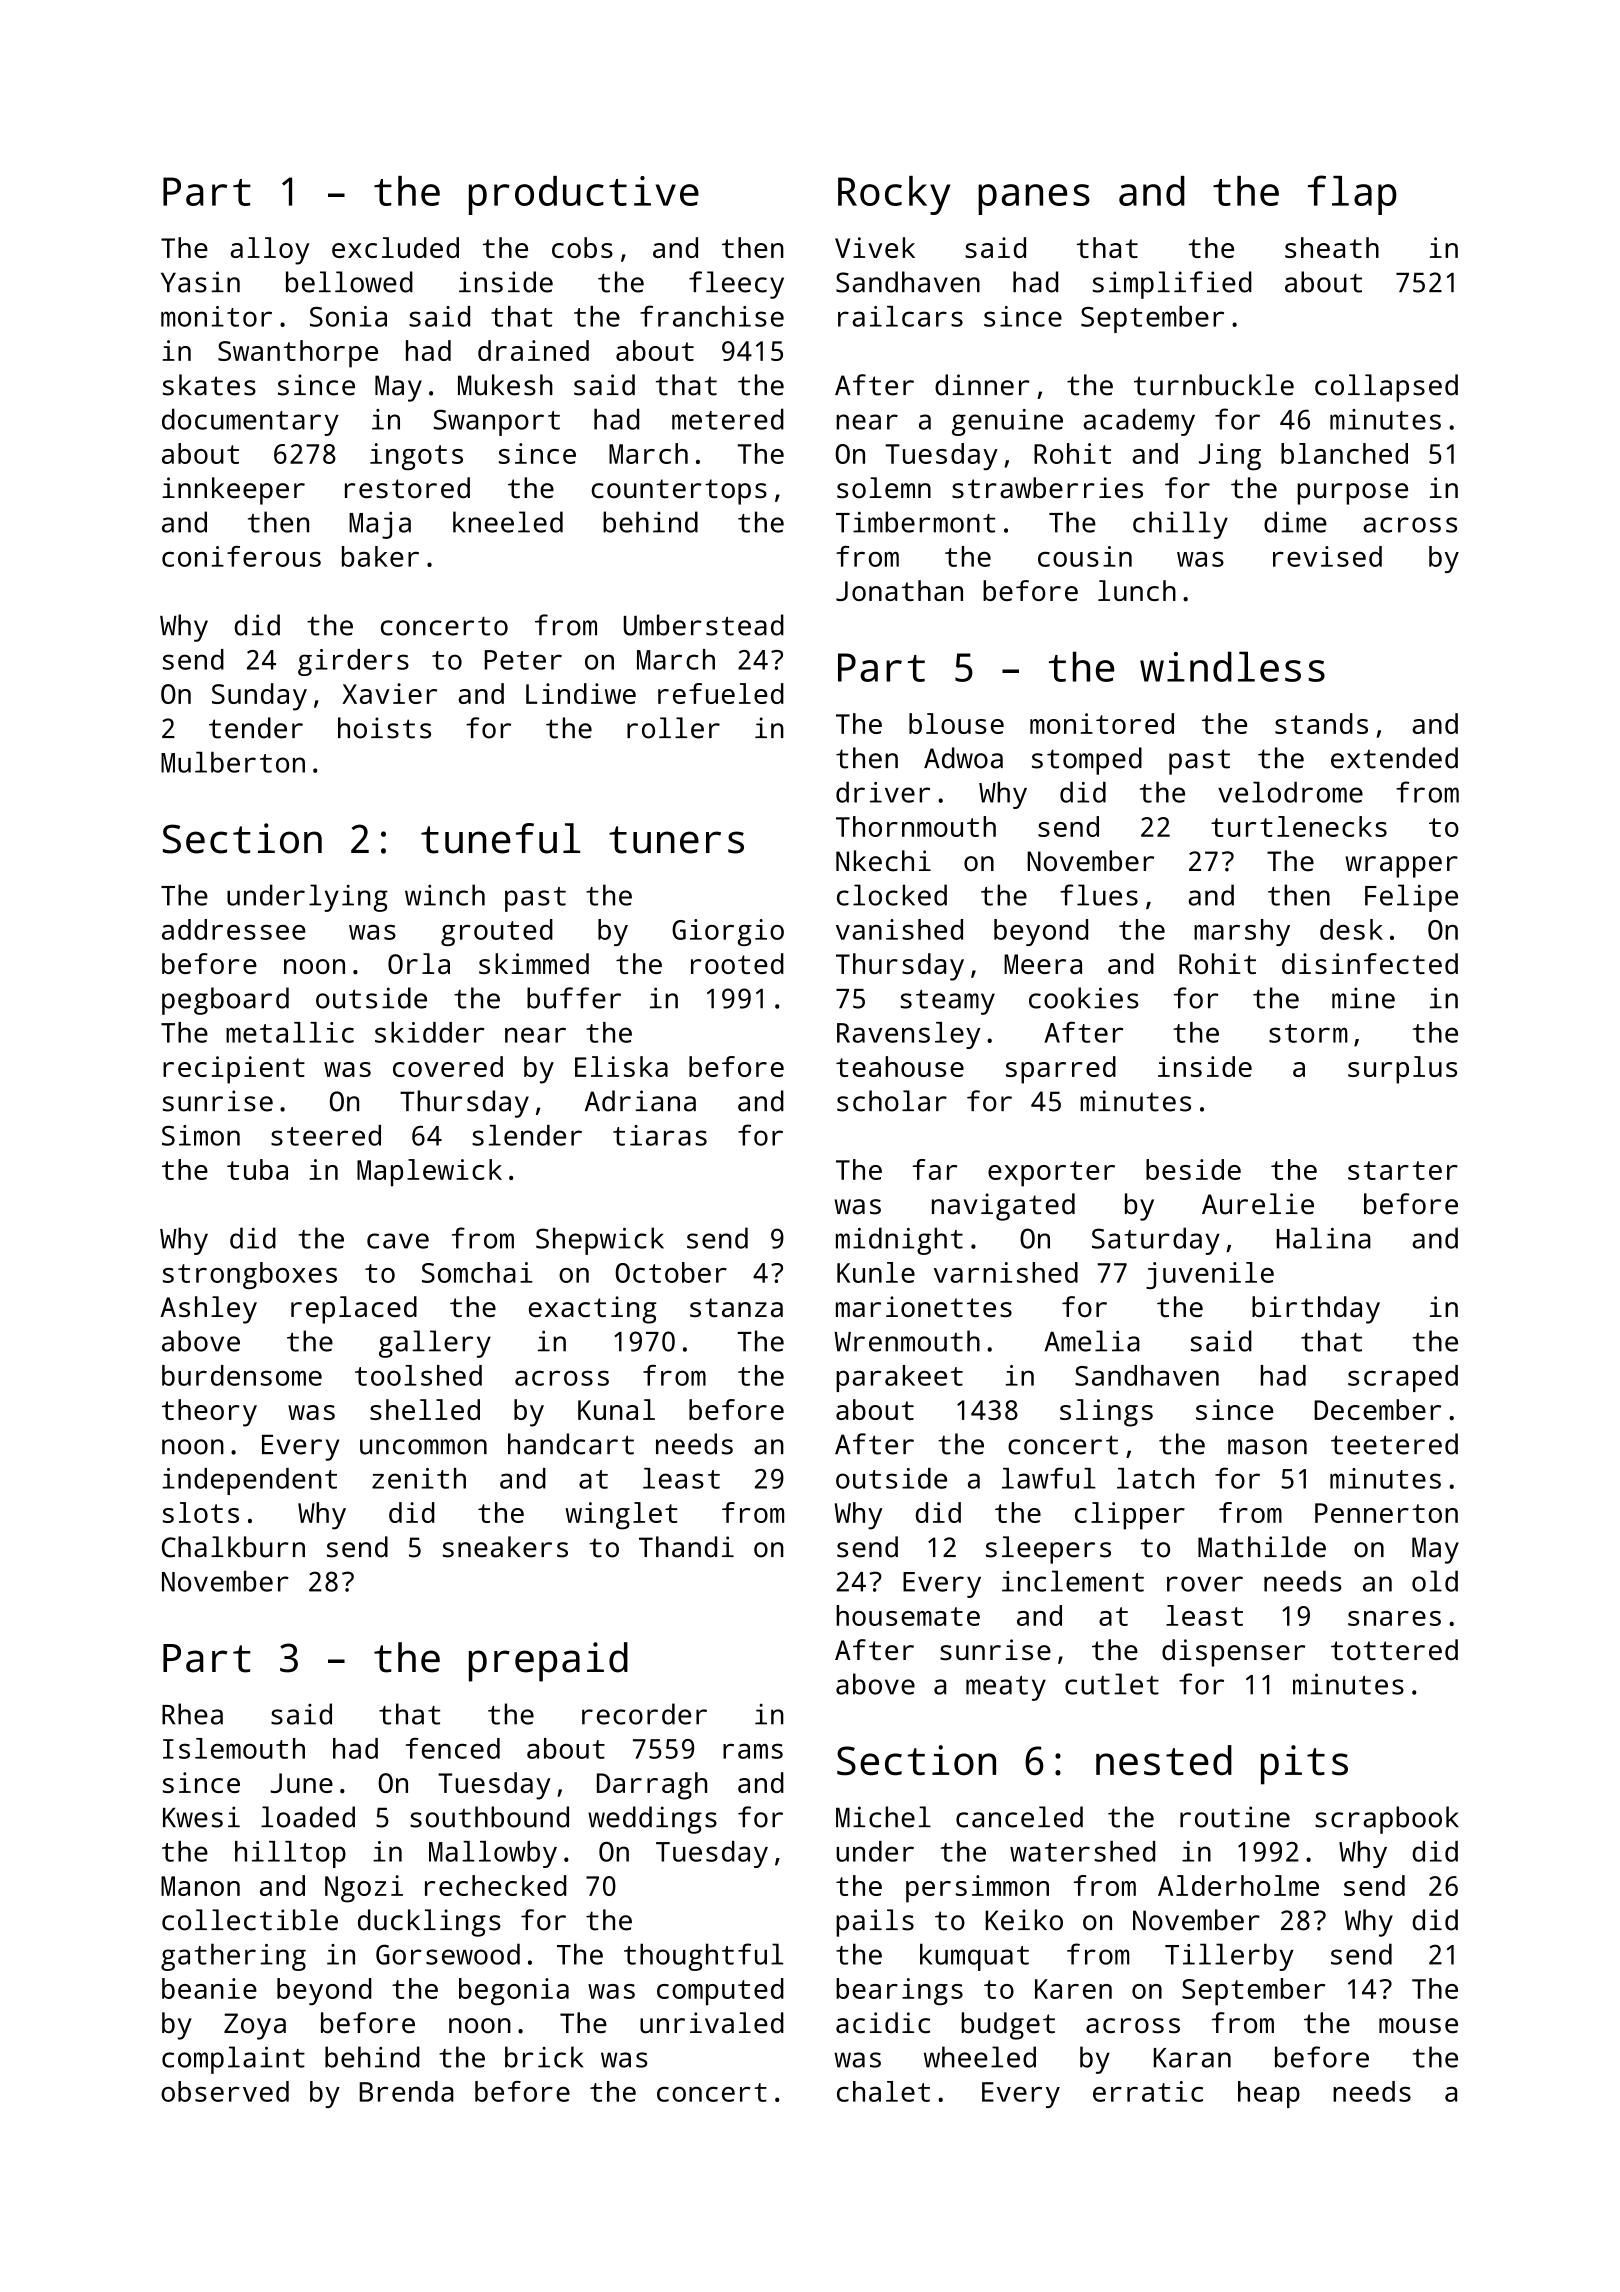 The image size is (1620, 2292). I want to click on ducklings, so click(429, 1923).
